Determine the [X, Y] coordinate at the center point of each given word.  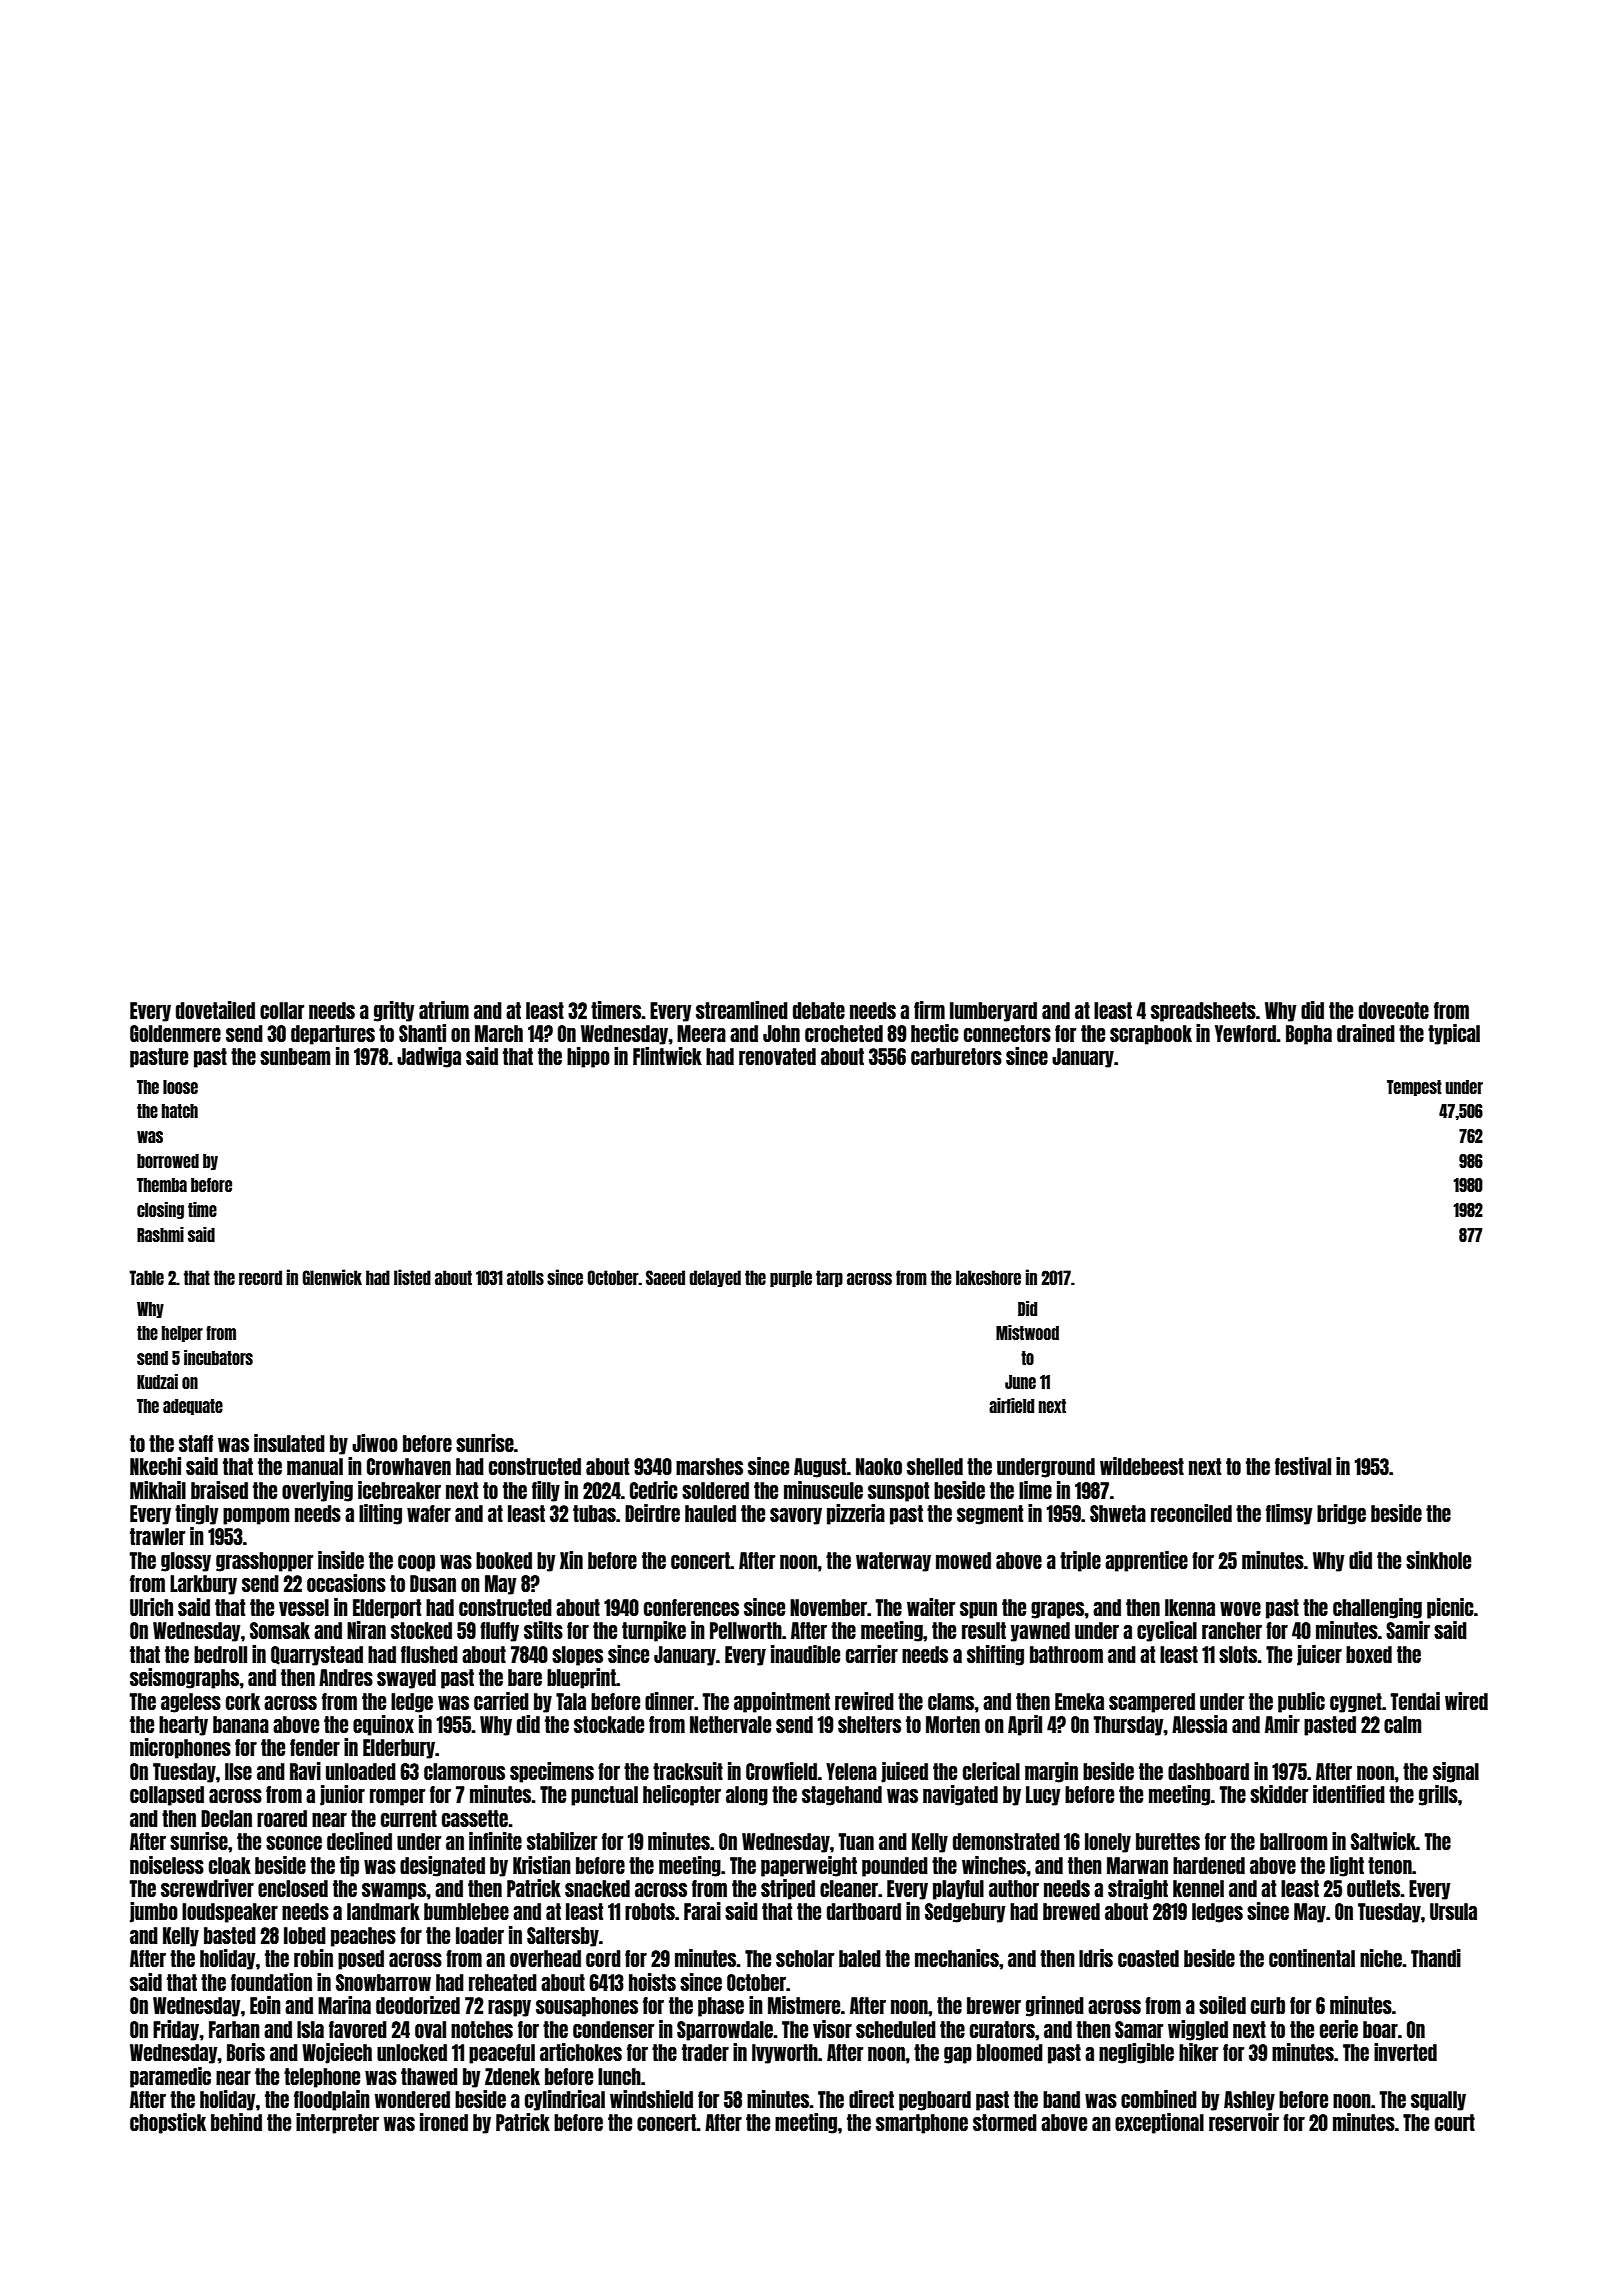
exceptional [1159, 2123]
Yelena [851, 1771]
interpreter [337, 2123]
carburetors [956, 1056]
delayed [715, 1278]
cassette [475, 1818]
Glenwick [332, 1277]
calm [1402, 1724]
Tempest [1414, 1088]
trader [705, 2052]
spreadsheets [1203, 1012]
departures [333, 1035]
